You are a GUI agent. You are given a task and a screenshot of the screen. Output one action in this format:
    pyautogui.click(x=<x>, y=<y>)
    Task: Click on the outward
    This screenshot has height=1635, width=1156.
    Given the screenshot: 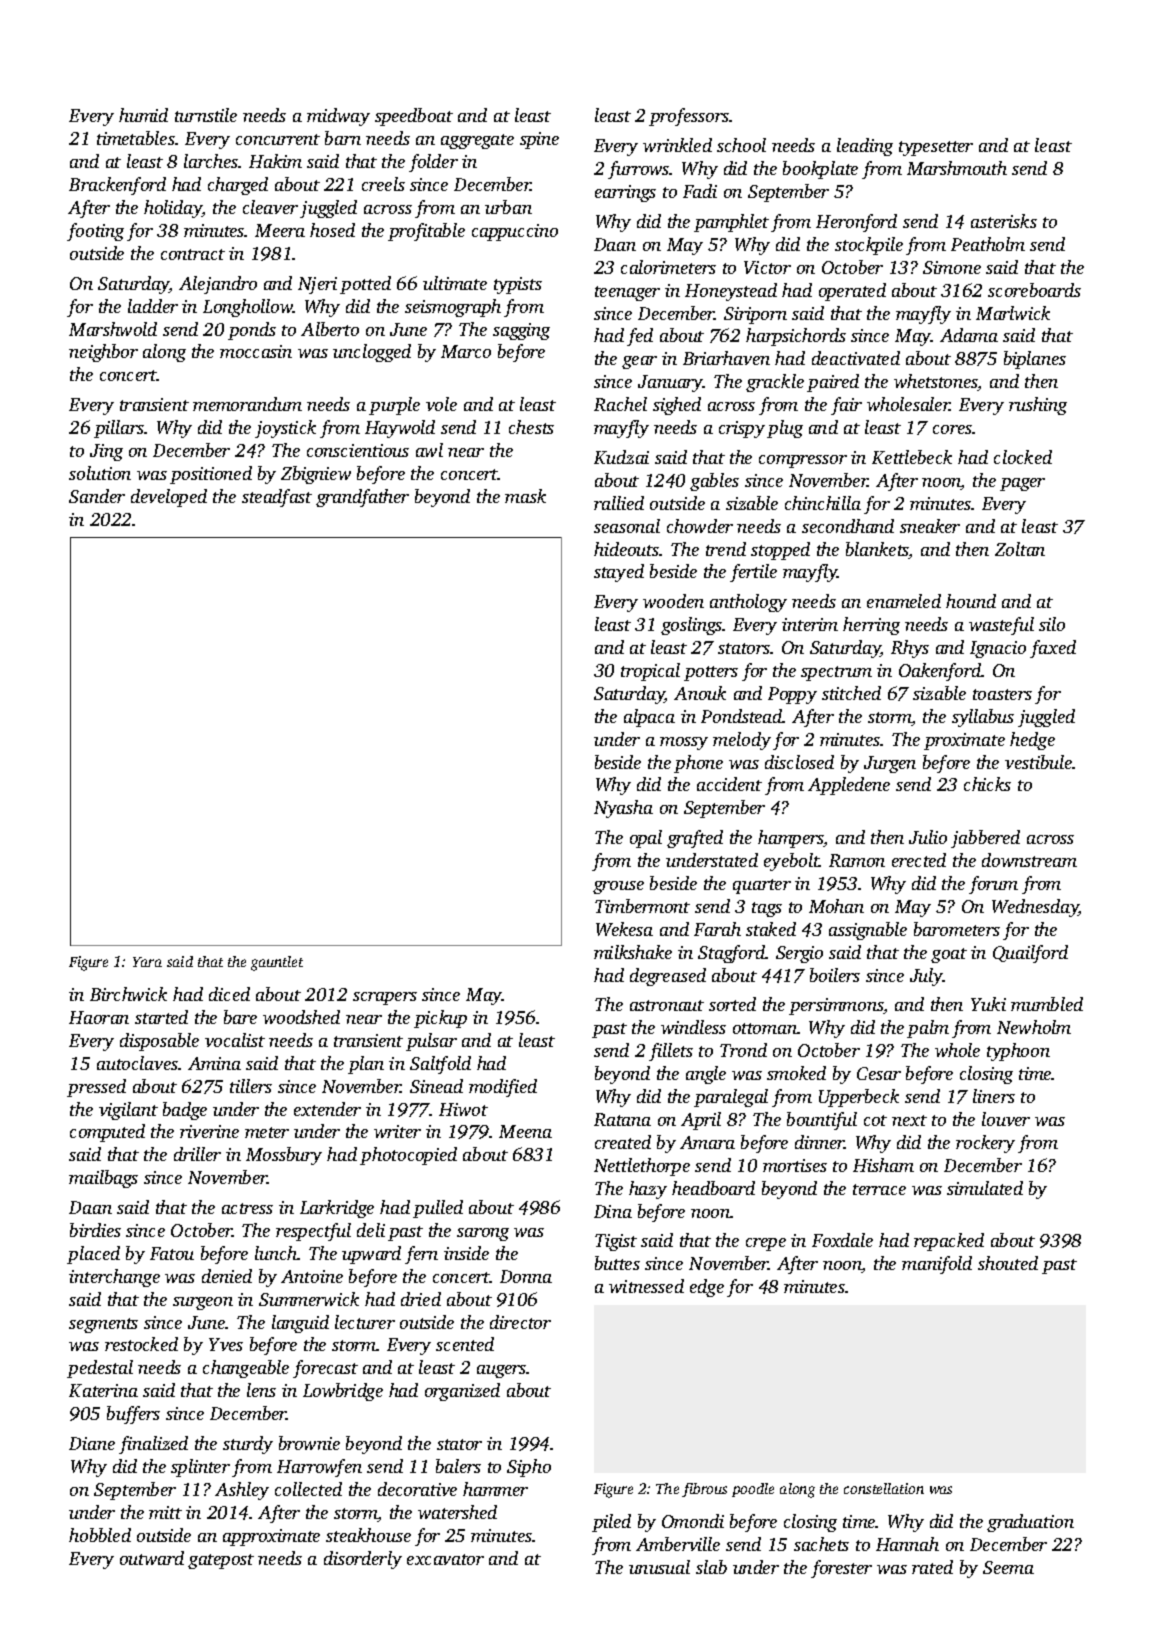 What is the action you would take?
    pyautogui.click(x=152, y=1558)
